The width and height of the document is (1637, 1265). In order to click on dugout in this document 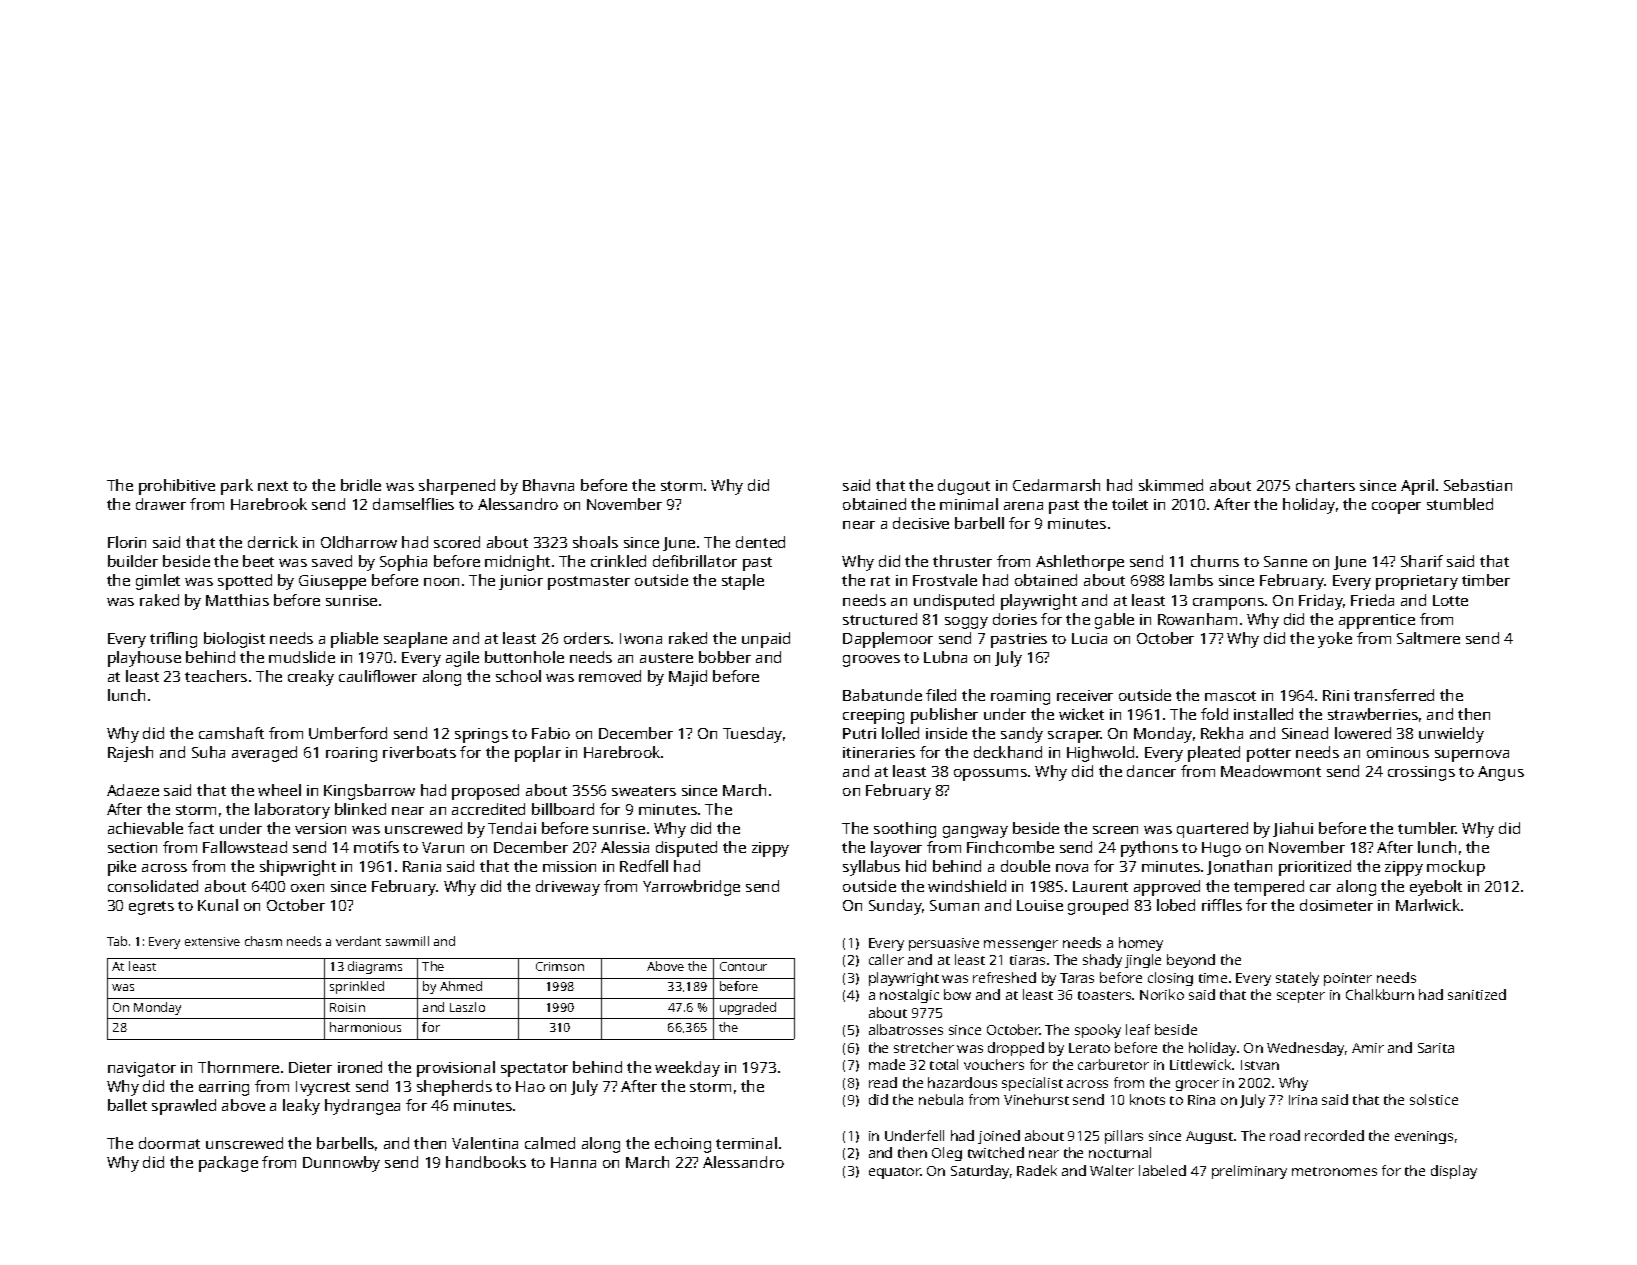, I will do `click(964, 487)`.
